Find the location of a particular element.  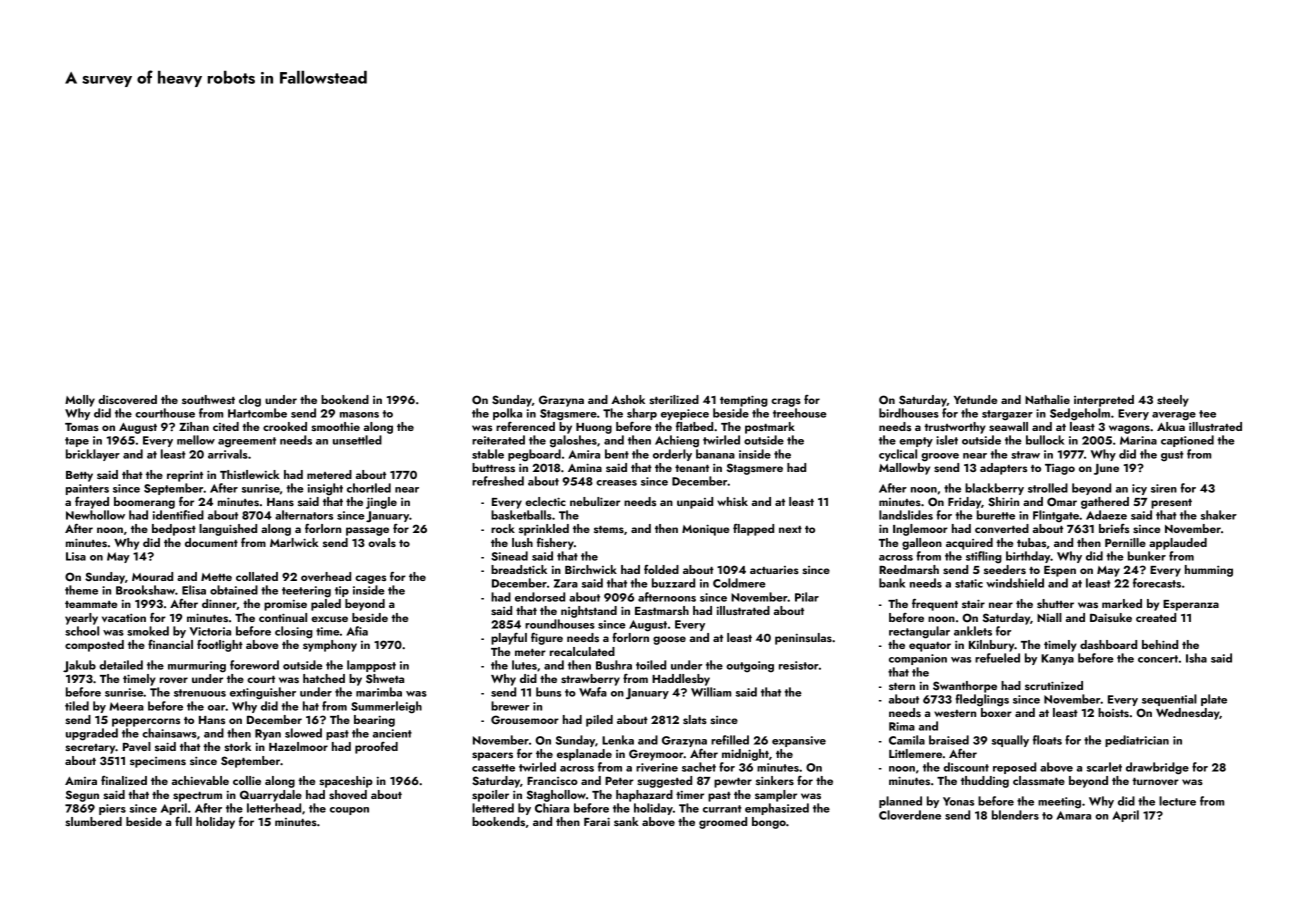

buttress is located at coordinates (493, 467).
